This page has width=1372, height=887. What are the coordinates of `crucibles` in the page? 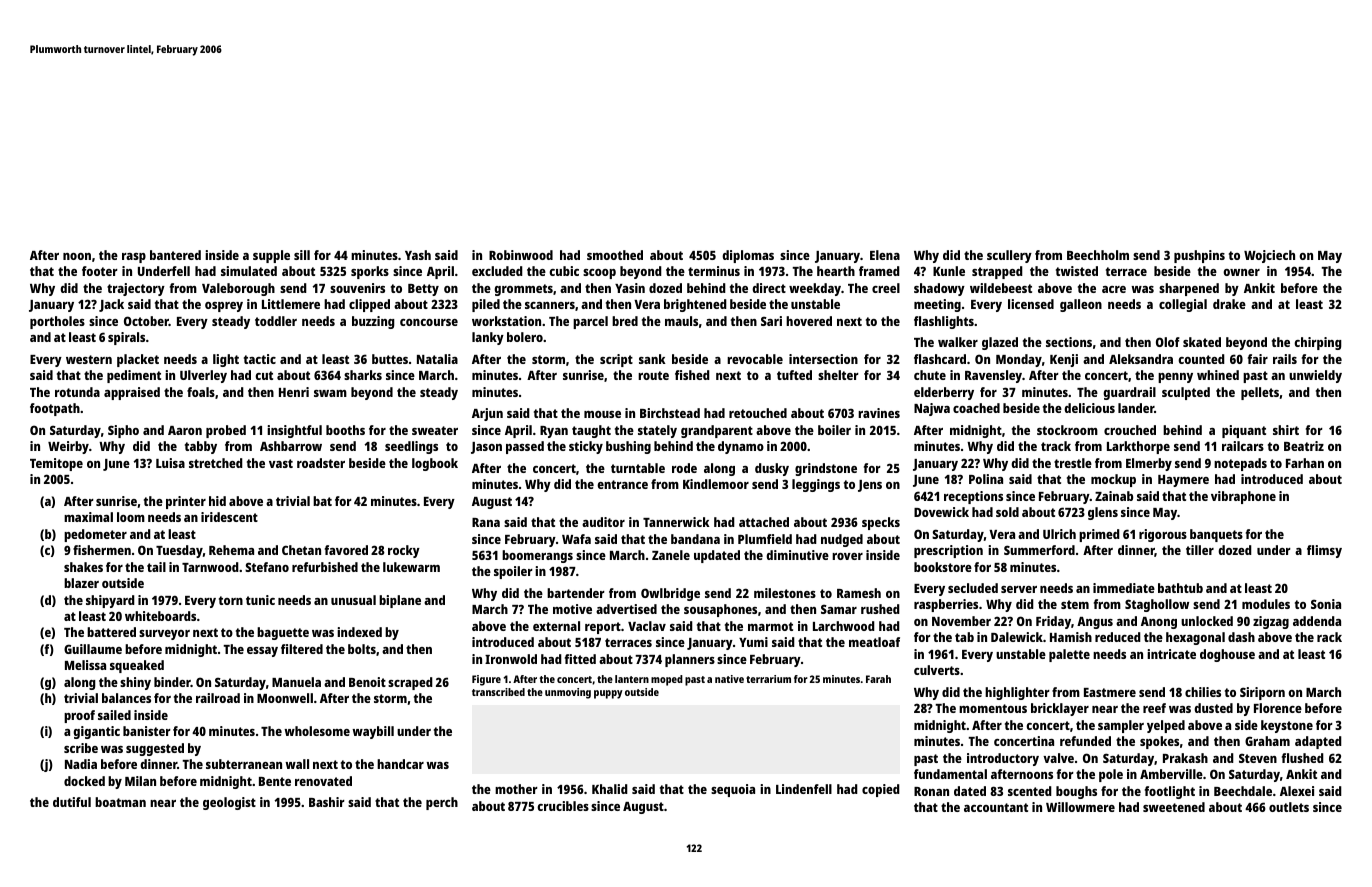 It's located at (563, 806).
